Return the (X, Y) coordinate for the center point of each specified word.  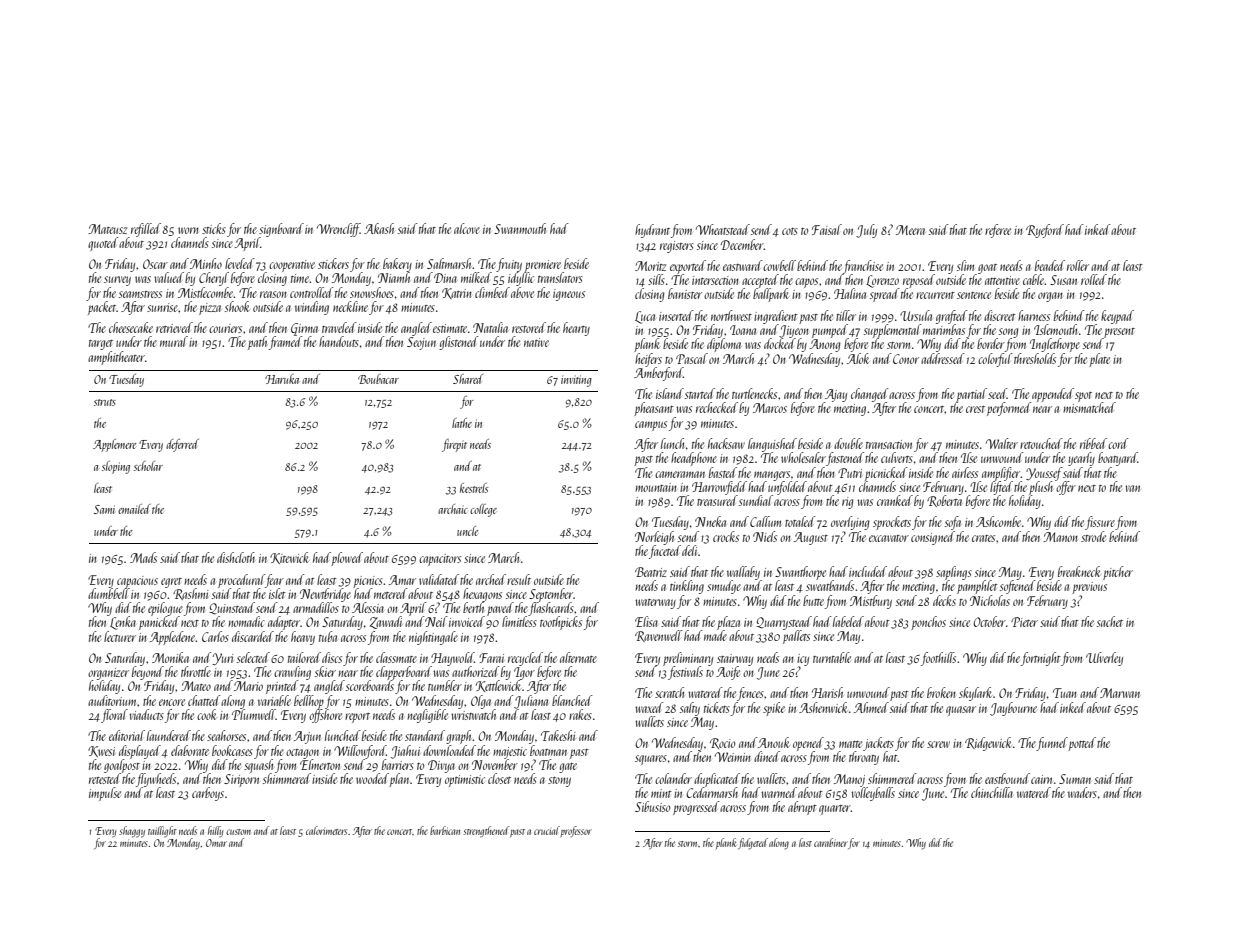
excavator (889, 538)
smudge (724, 587)
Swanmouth (520, 228)
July (866, 231)
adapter (284, 623)
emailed (134, 509)
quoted (103, 244)
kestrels (474, 488)
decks (944, 600)
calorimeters (326, 830)
